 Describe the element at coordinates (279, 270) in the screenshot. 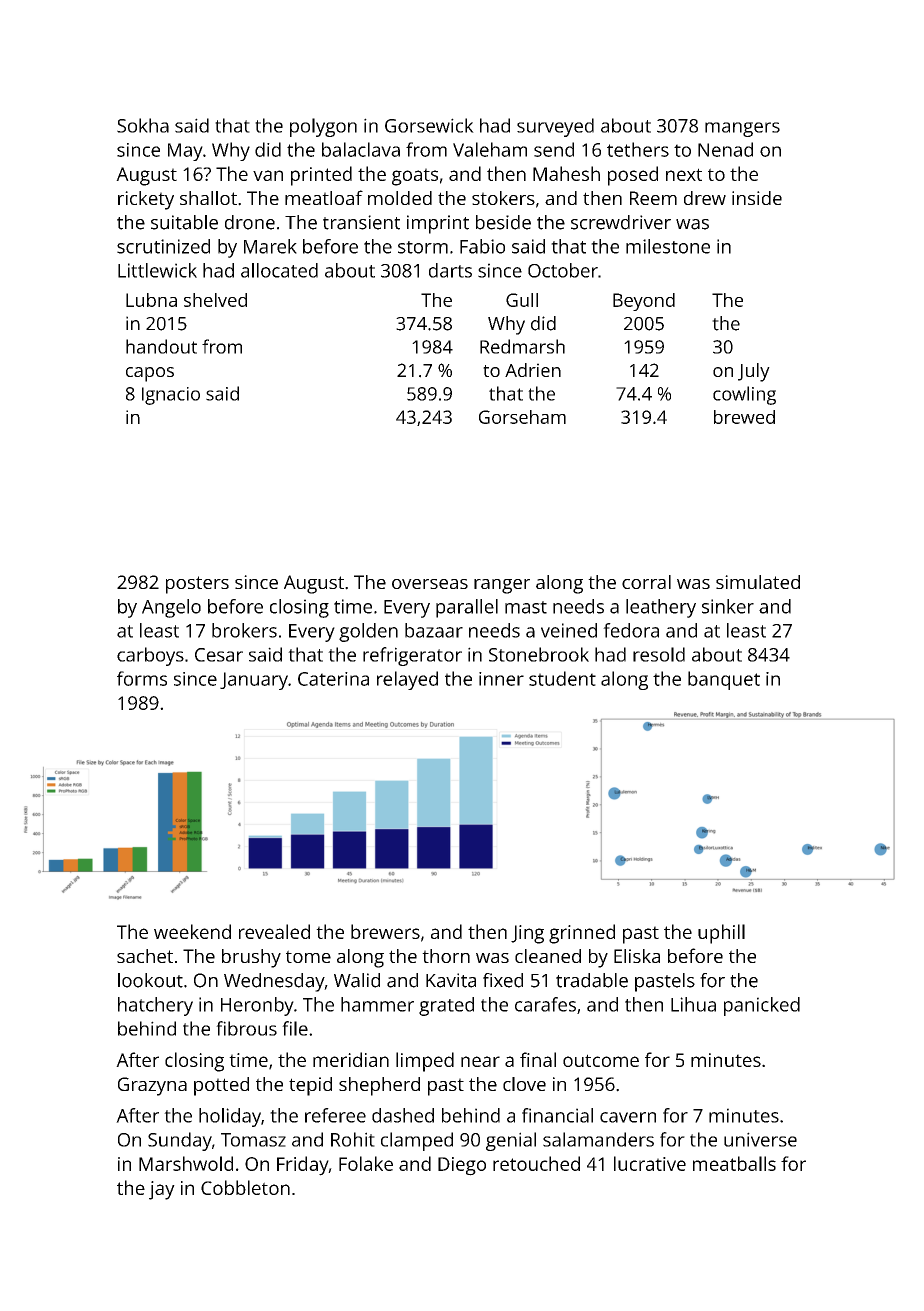

I see `allocated` at that location.
